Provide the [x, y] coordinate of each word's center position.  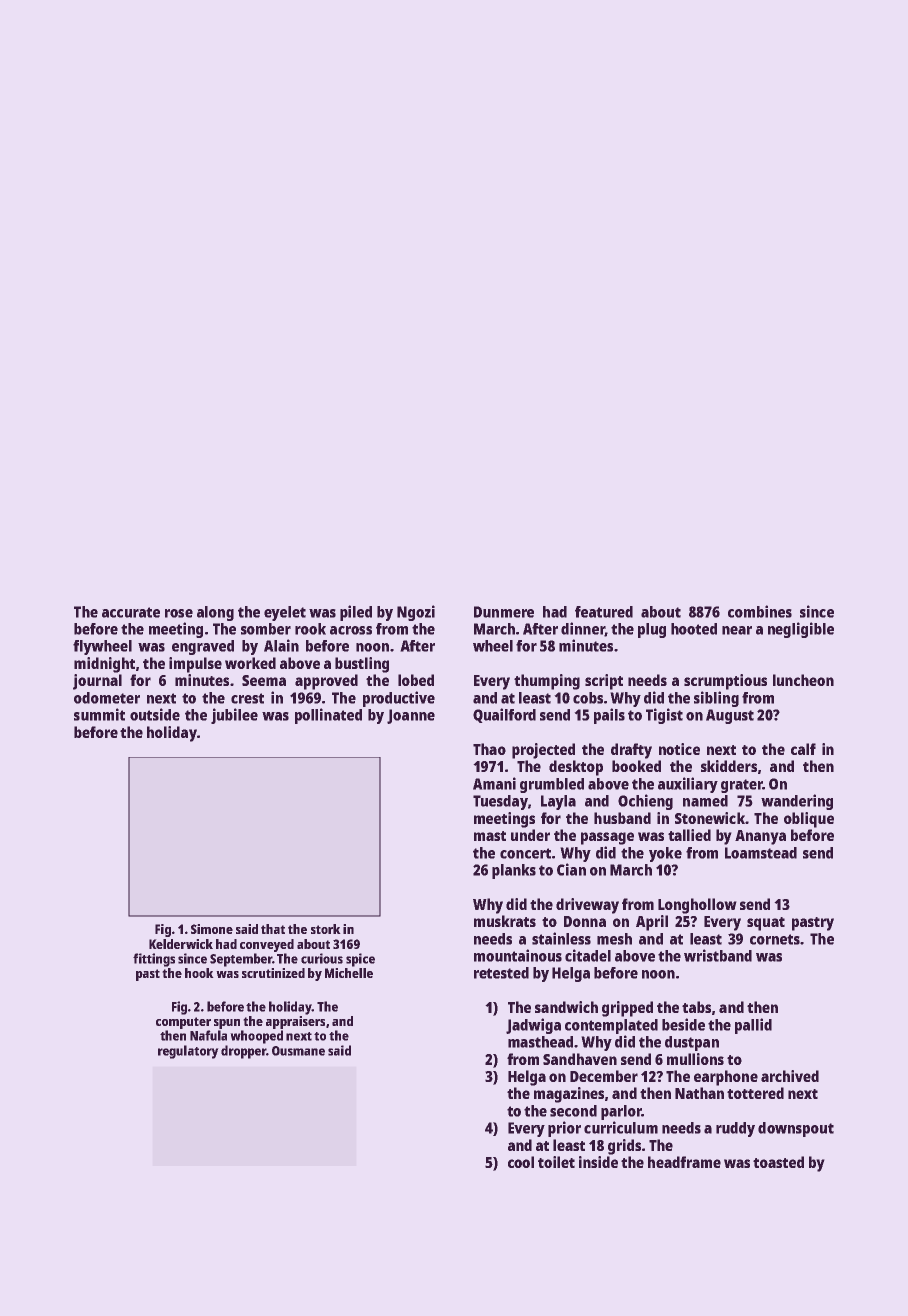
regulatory [188, 1052]
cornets [775, 939]
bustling [362, 665]
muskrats [505, 921]
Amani [494, 783]
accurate [131, 612]
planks [514, 871]
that [273, 929]
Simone [212, 929]
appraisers [295, 1022]
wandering [797, 802]
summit [99, 714]
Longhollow [697, 906]
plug [652, 630]
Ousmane [298, 1051]
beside [683, 1024]
